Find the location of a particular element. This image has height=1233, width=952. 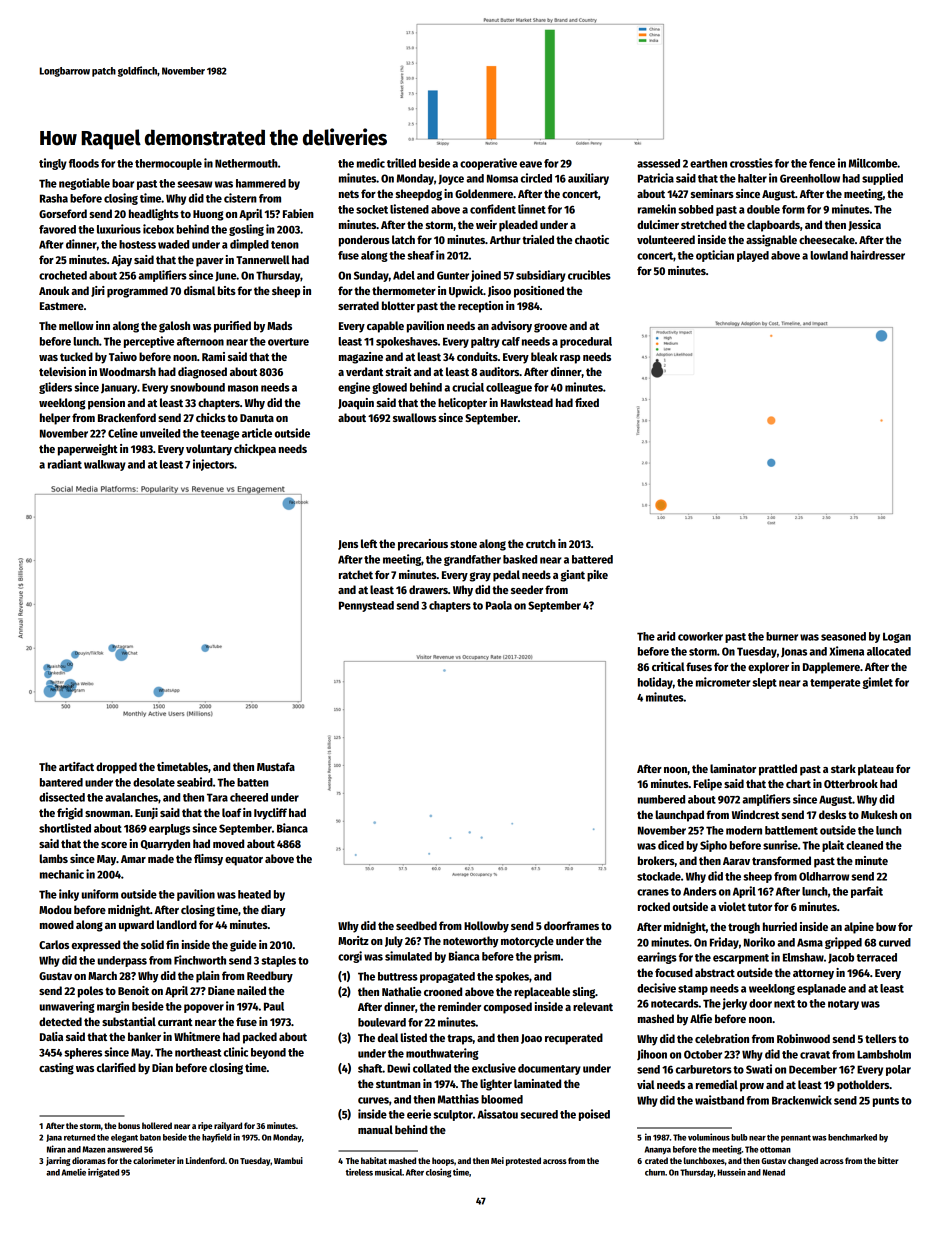

exclusive is located at coordinates (494, 1068).
